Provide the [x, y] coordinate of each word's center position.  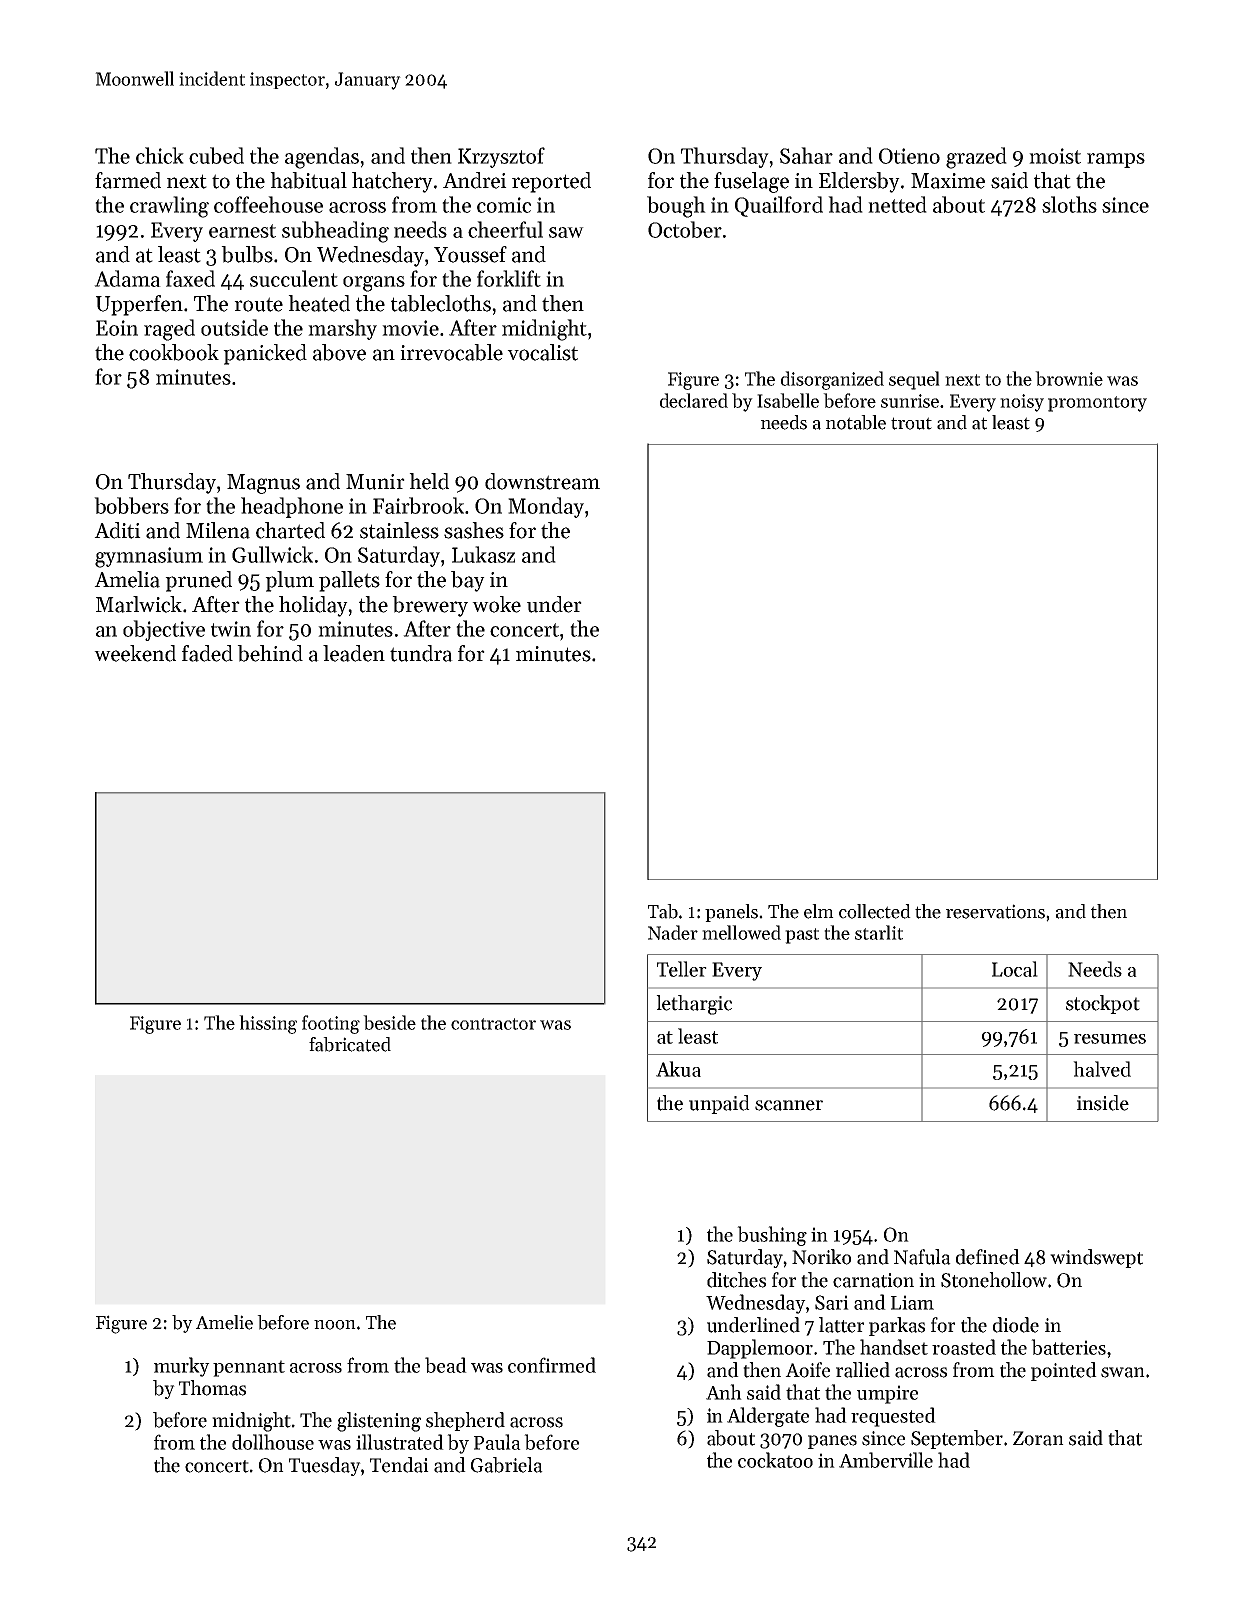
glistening [379, 1422]
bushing [772, 1236]
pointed [1064, 1371]
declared [694, 400]
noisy [1022, 403]
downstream [542, 481]
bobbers [131, 505]
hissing [268, 1024]
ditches [736, 1280]
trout [911, 423]
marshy [342, 329]
